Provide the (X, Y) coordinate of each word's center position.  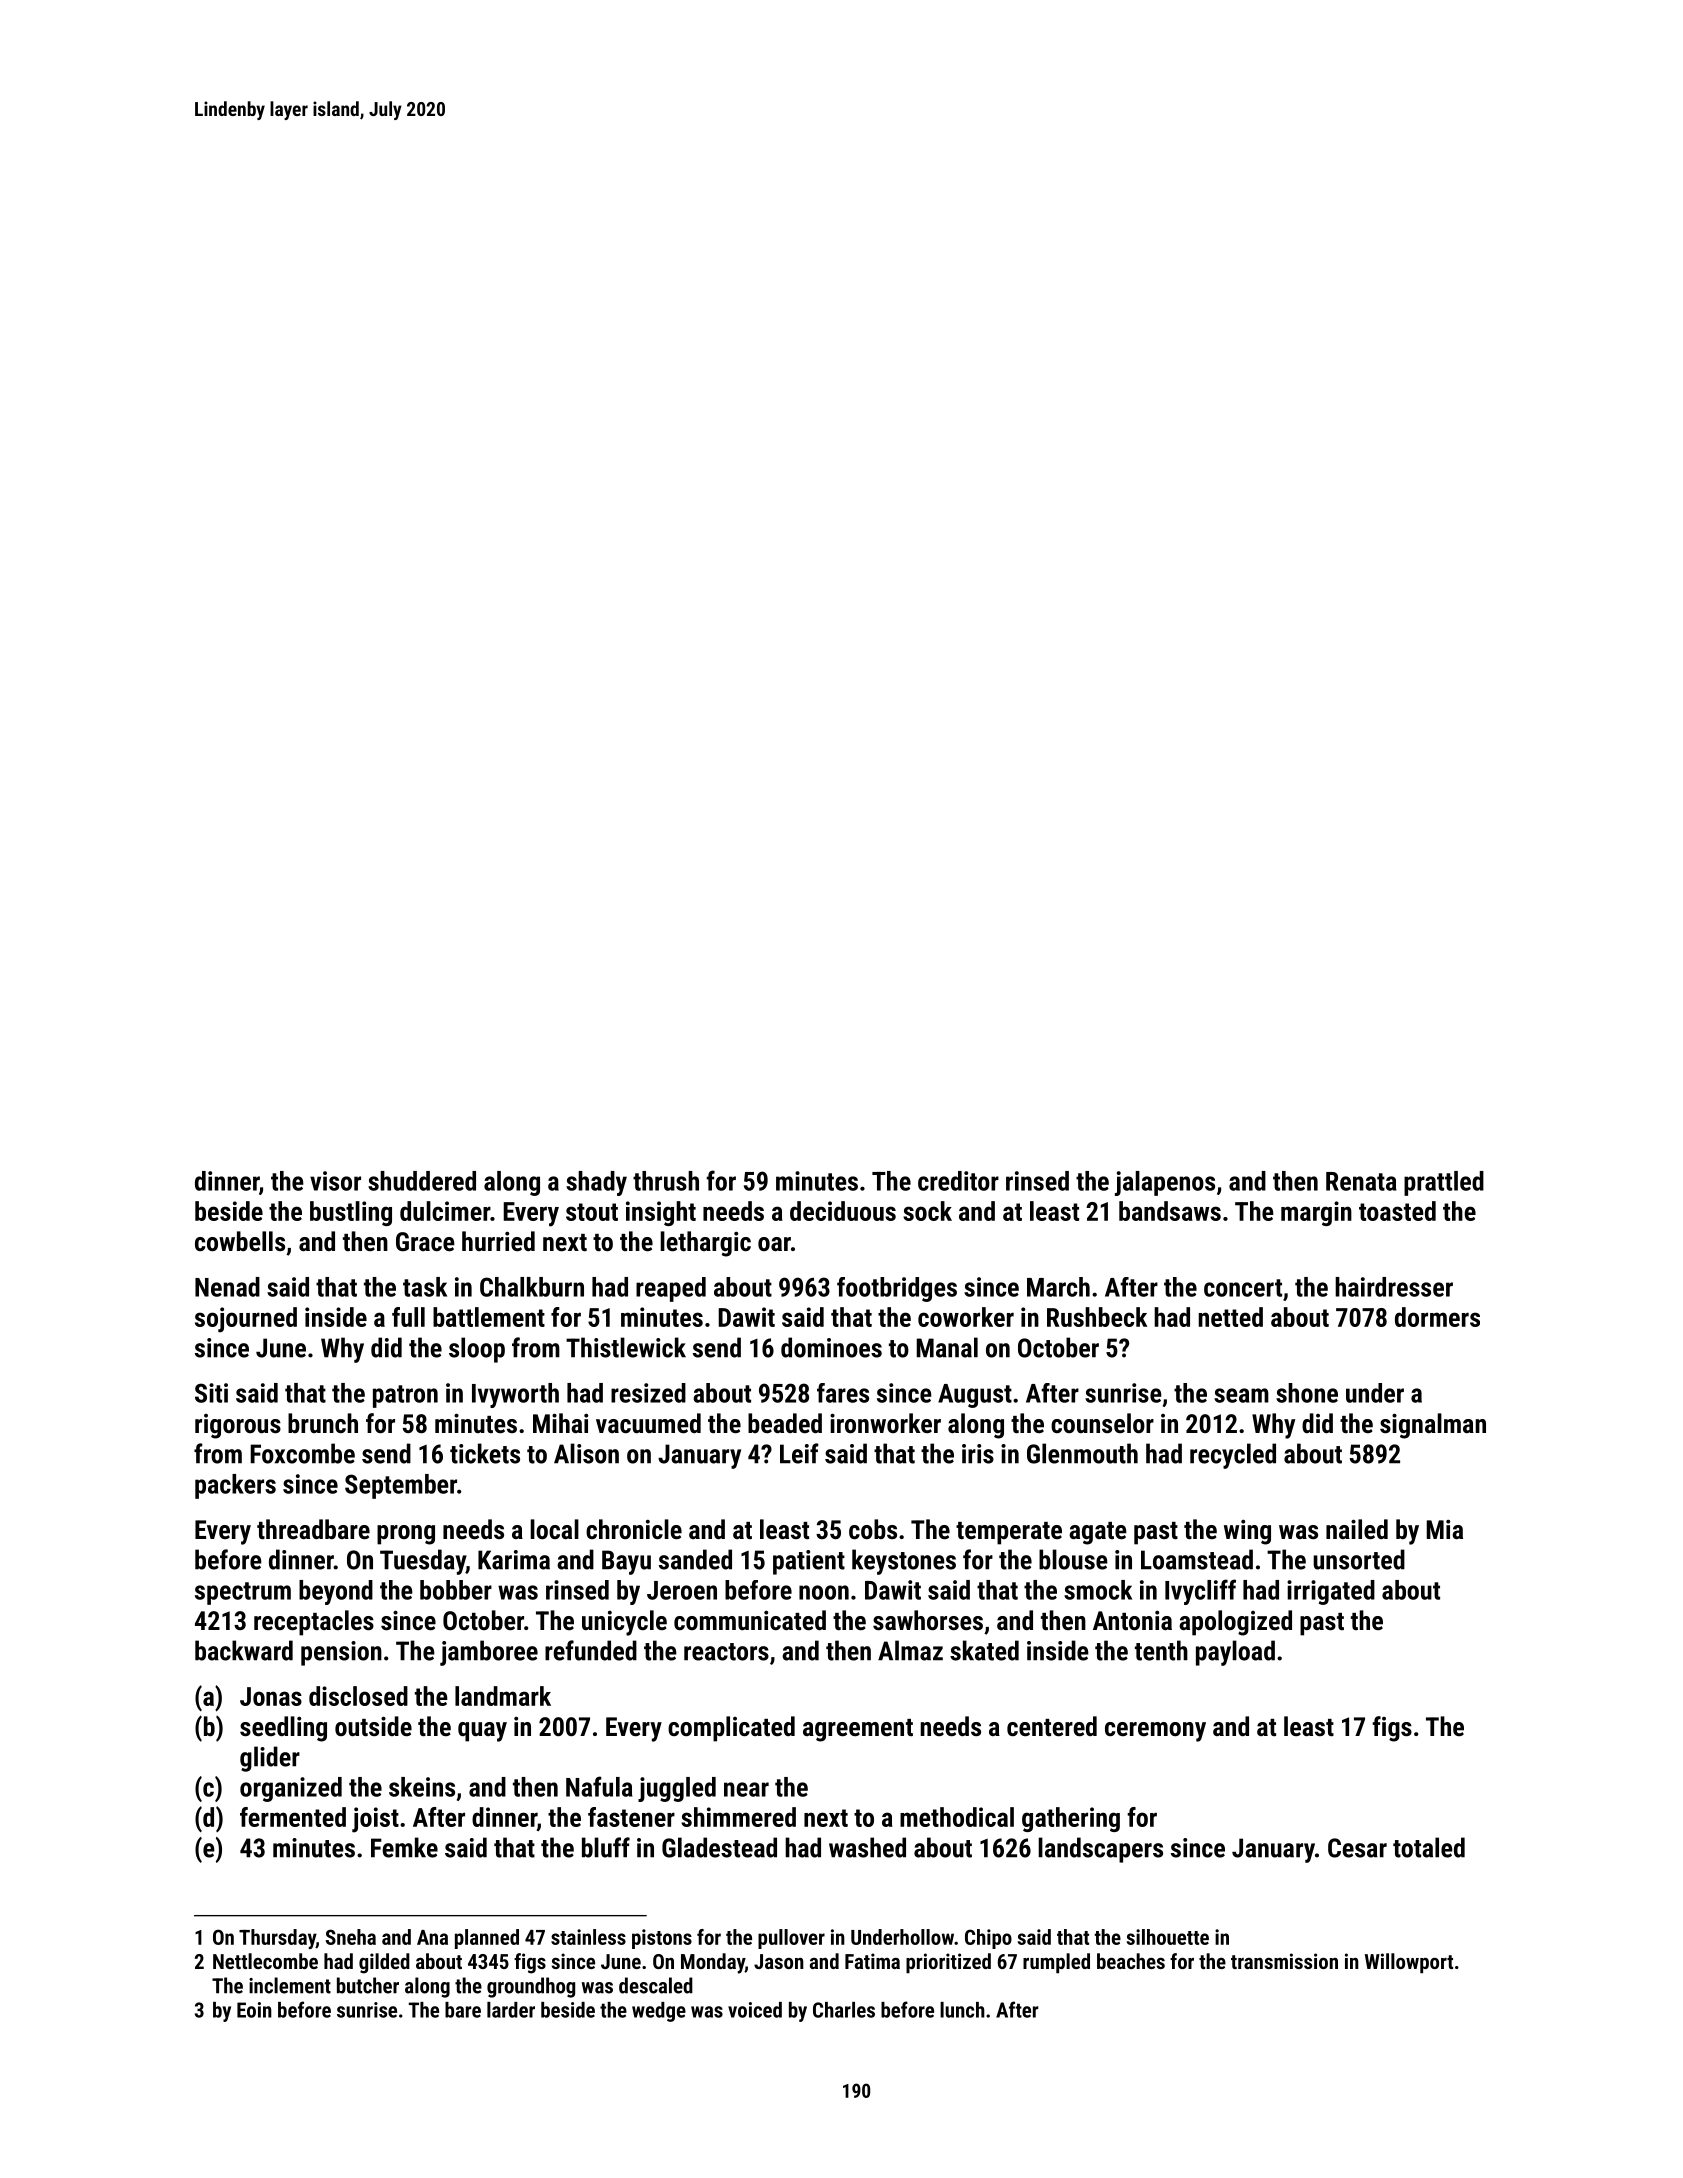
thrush (666, 1181)
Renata (1361, 1181)
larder (511, 2010)
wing (1247, 1532)
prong (406, 1535)
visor (335, 1181)
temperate (1009, 1533)
